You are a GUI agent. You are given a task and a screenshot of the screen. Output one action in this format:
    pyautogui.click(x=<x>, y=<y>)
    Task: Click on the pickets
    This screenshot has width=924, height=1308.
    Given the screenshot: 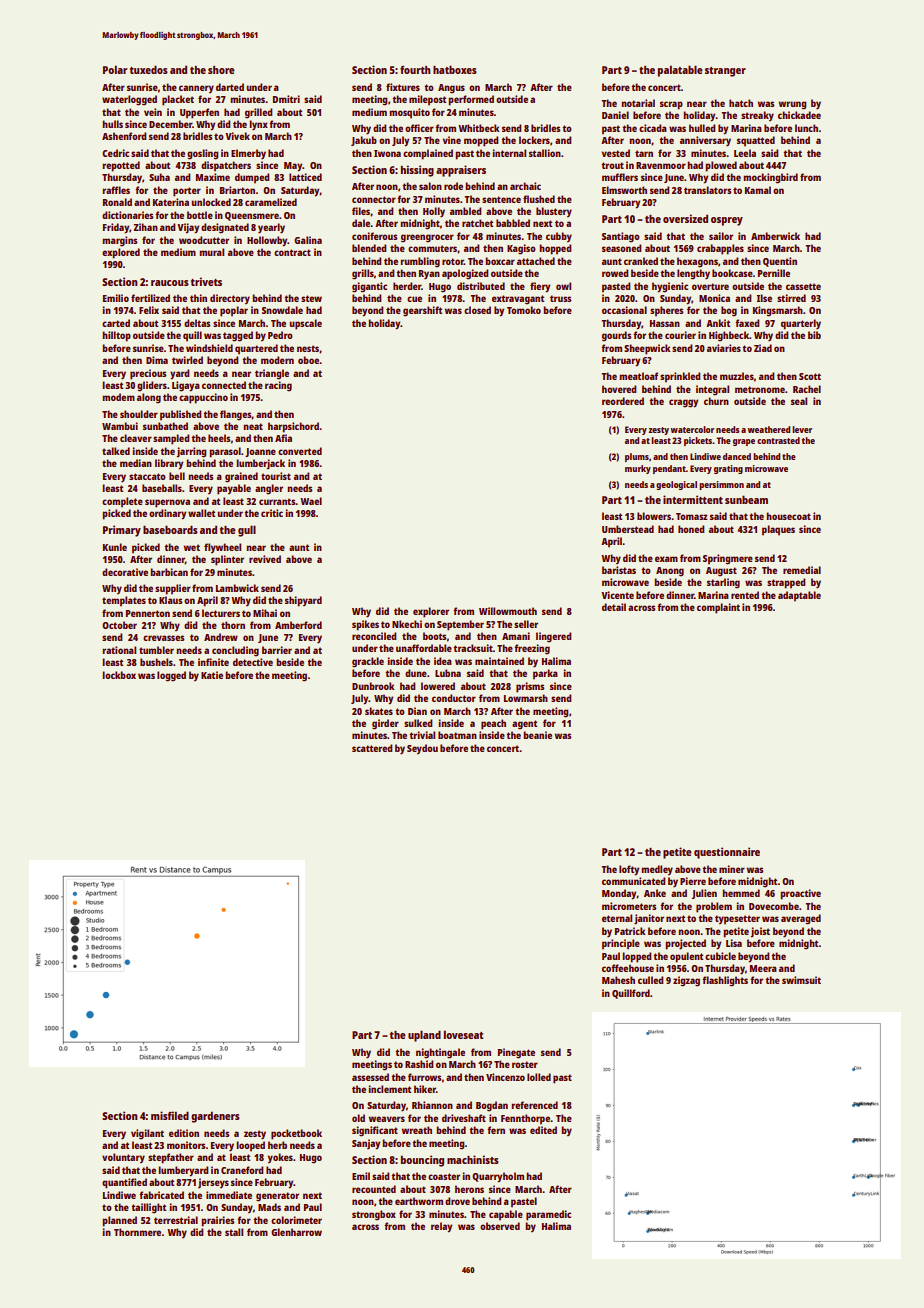 What is the action you would take?
    pyautogui.click(x=698, y=441)
